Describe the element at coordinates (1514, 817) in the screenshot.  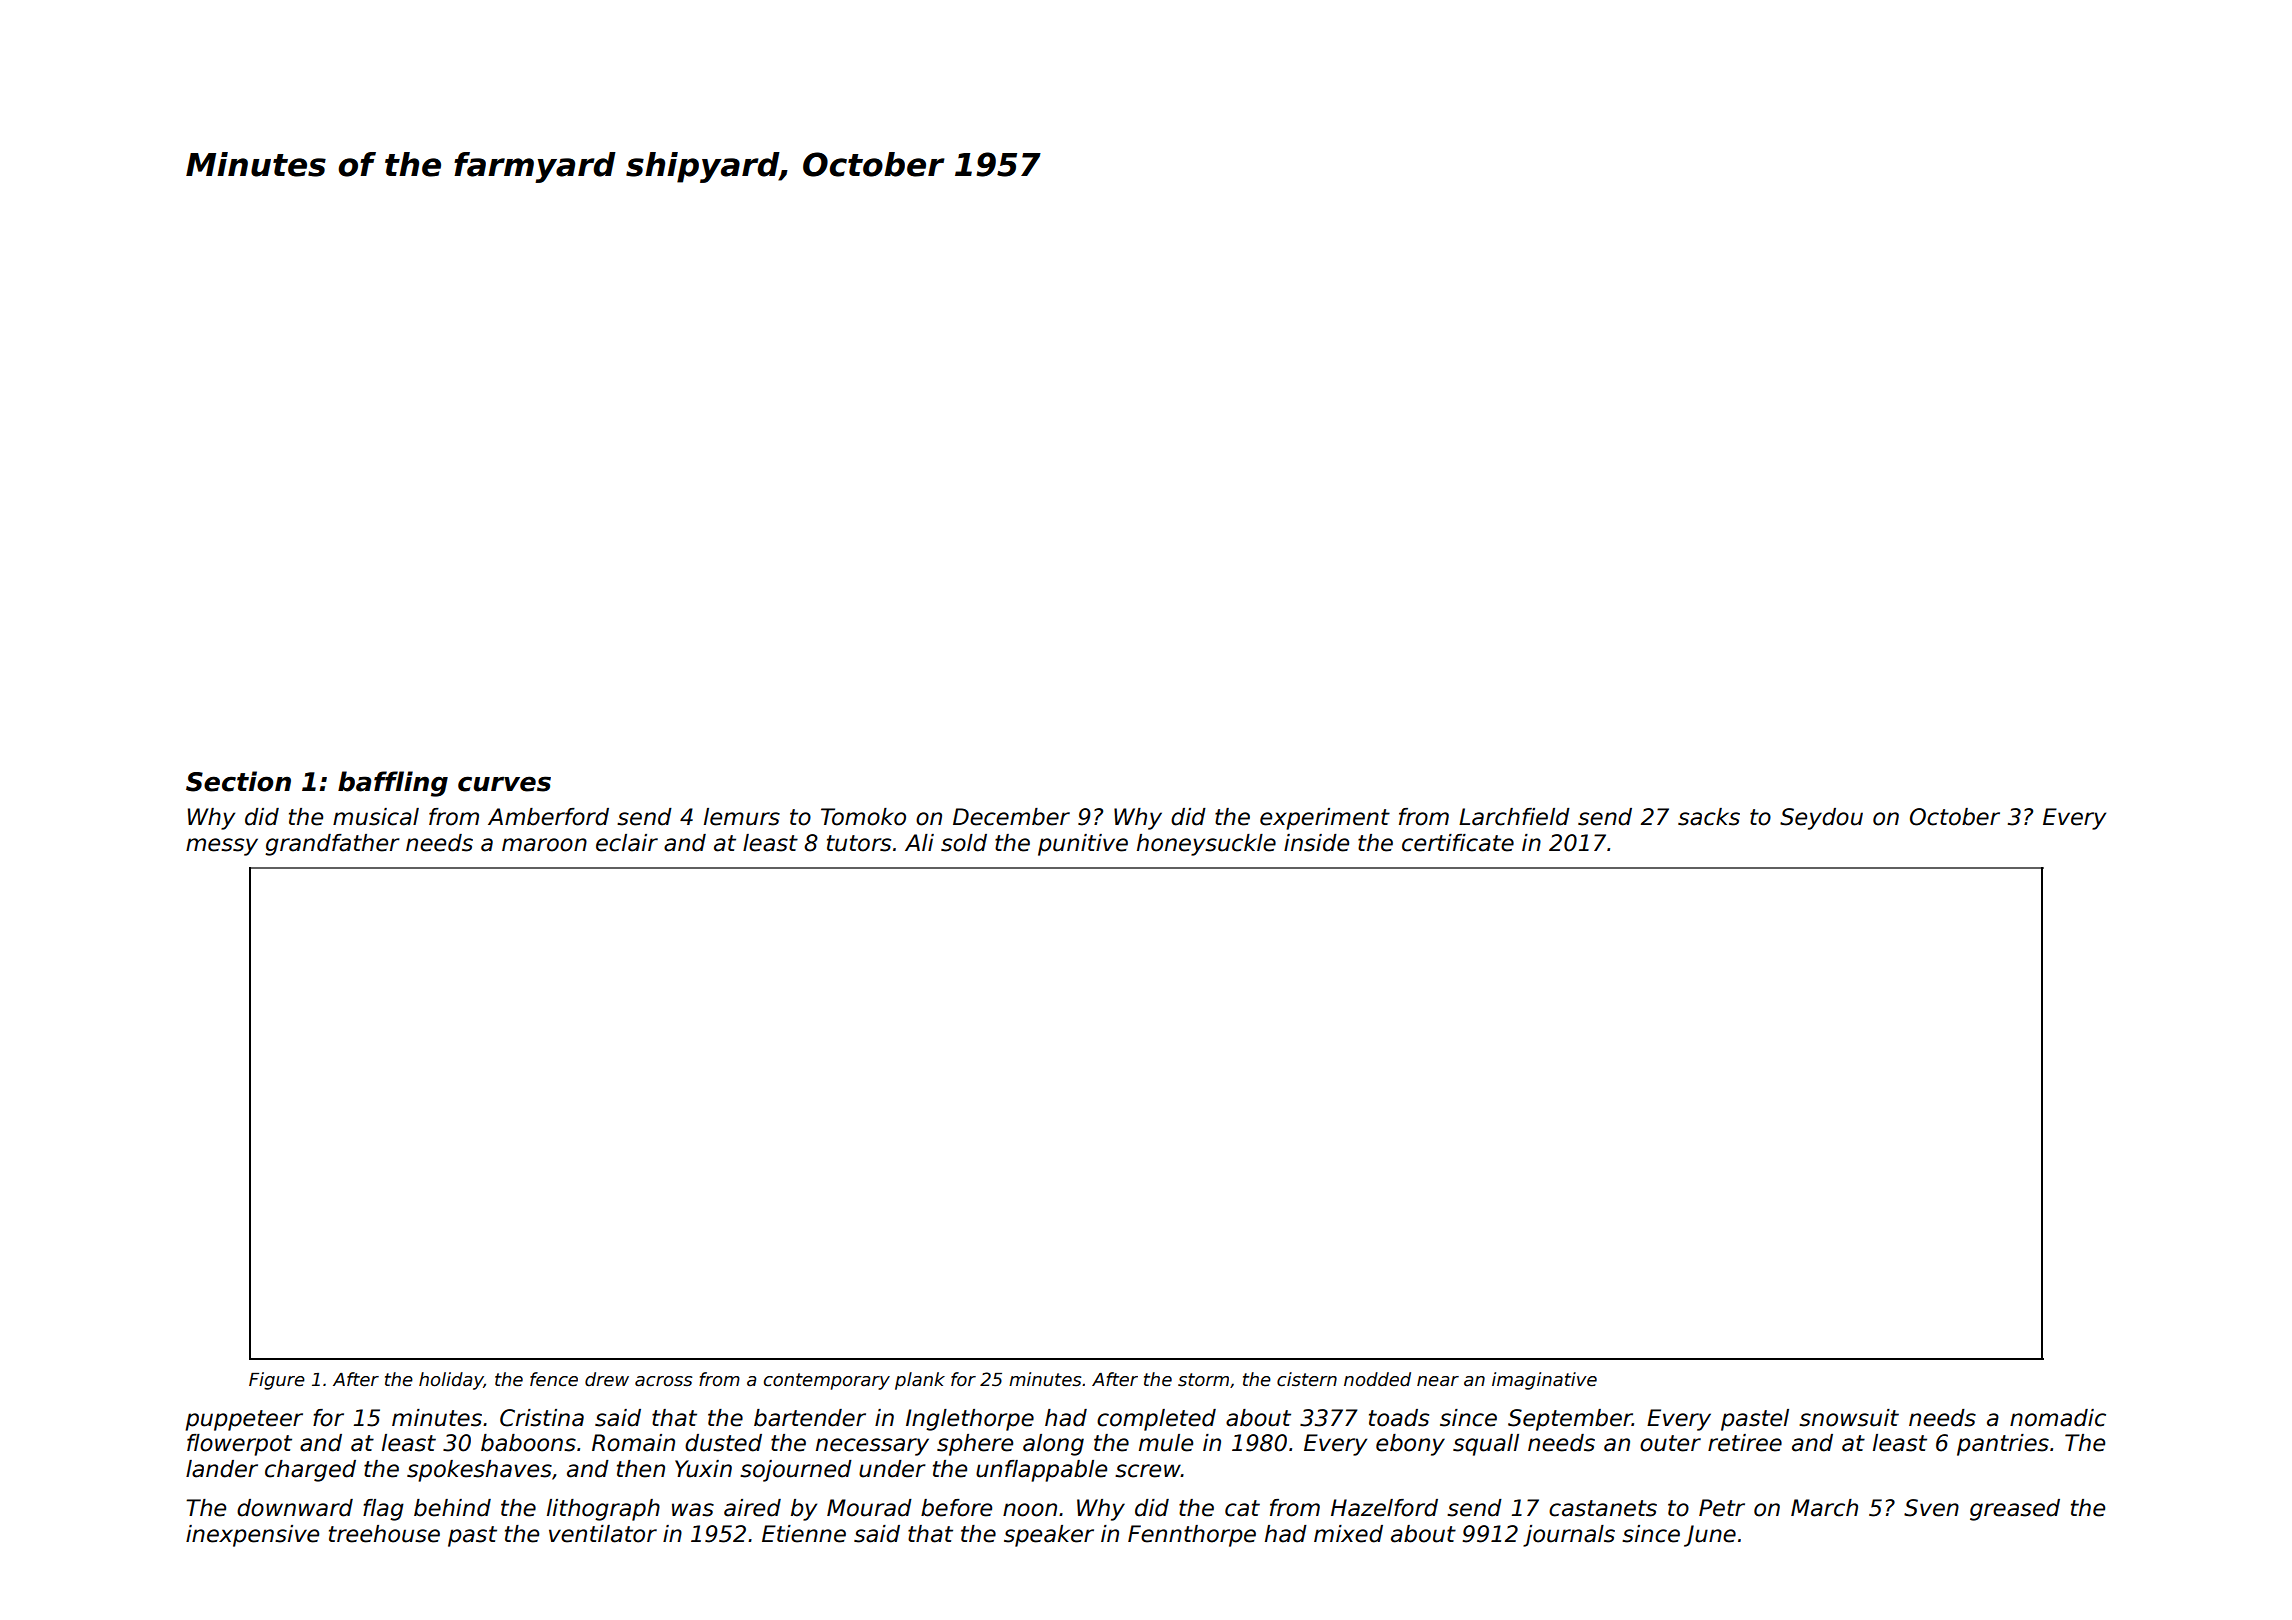
I see `Larchfield` at that location.
